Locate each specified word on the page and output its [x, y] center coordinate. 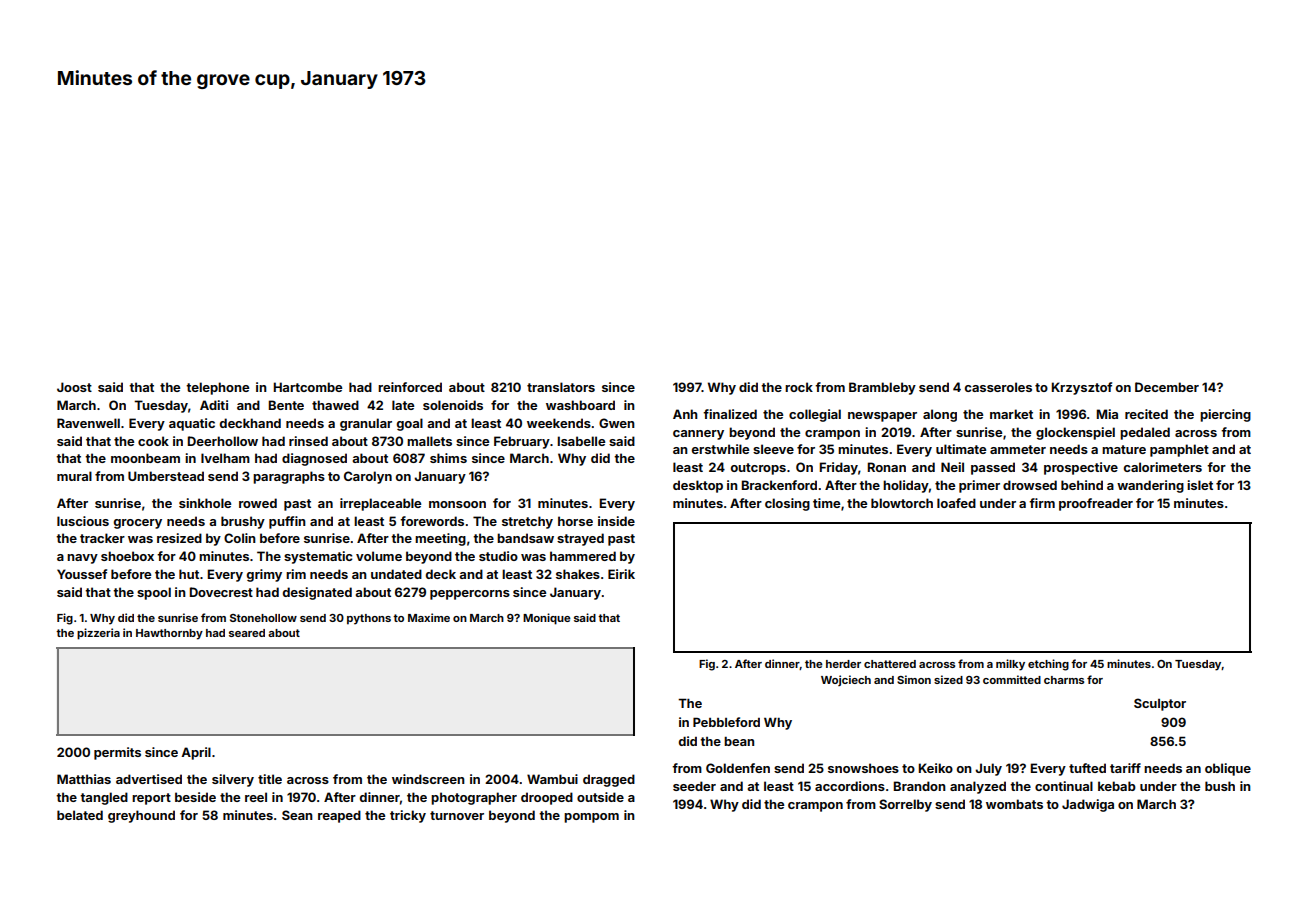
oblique [1228, 769]
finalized [730, 414]
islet [1200, 485]
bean [739, 741]
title [270, 779]
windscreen [428, 779]
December [1167, 387]
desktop [698, 486]
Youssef [82, 574]
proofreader [1096, 504]
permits [117, 753]
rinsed [308, 441]
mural [74, 476]
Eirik [621, 574]
